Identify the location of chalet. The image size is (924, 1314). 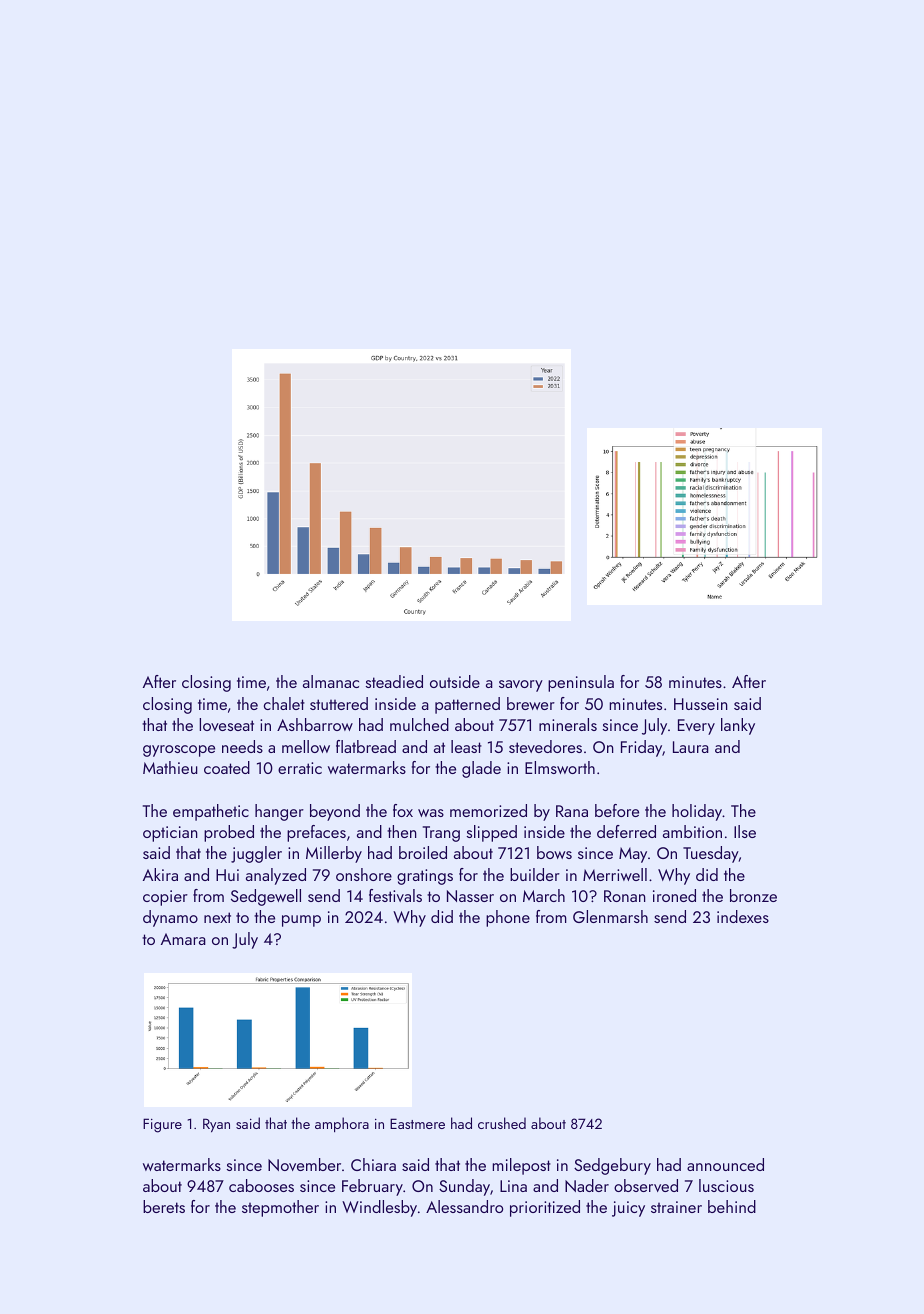
(284, 703).
